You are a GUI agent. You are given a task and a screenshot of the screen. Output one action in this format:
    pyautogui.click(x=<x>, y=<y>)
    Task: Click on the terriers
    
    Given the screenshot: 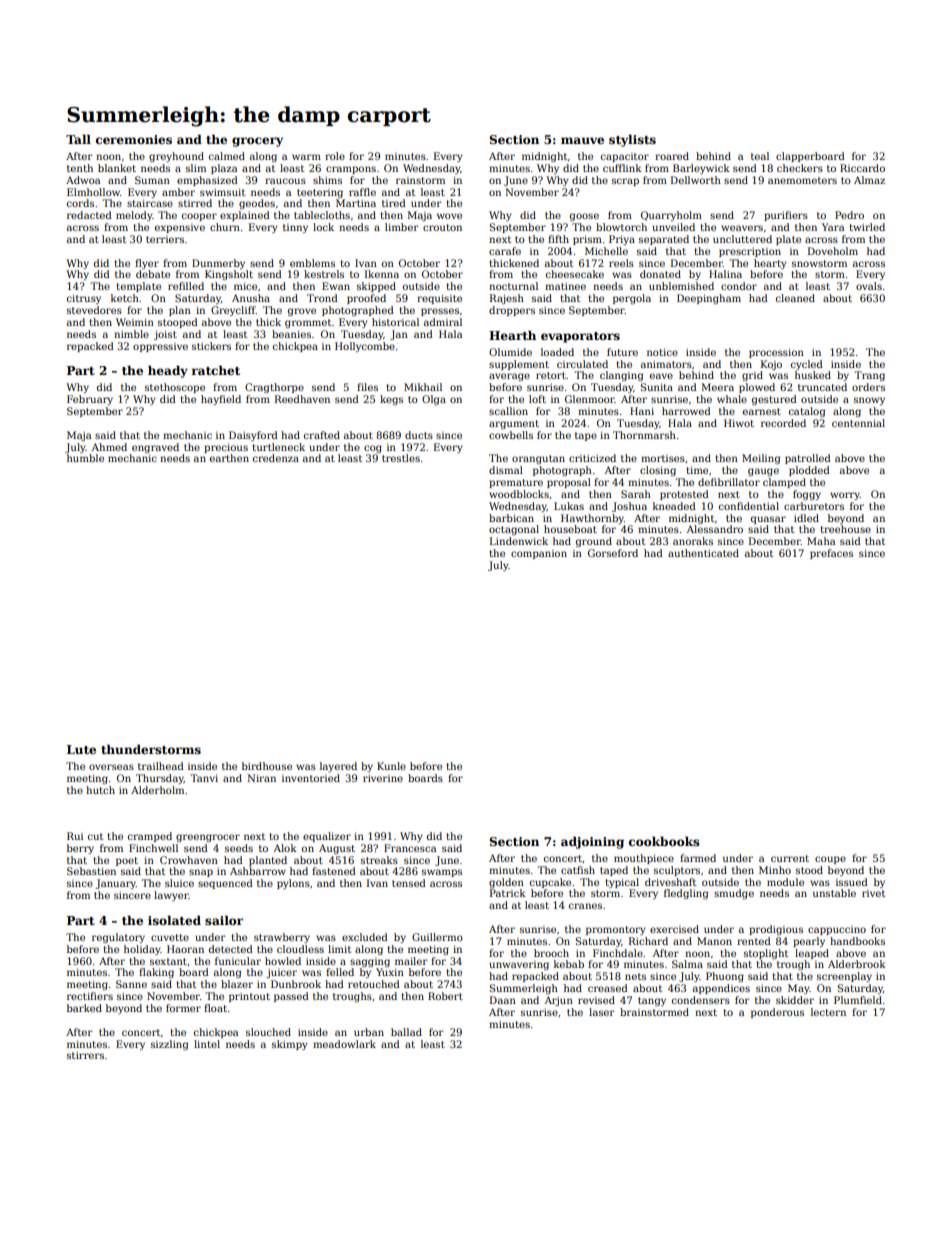 What is the action you would take?
    pyautogui.click(x=165, y=239)
